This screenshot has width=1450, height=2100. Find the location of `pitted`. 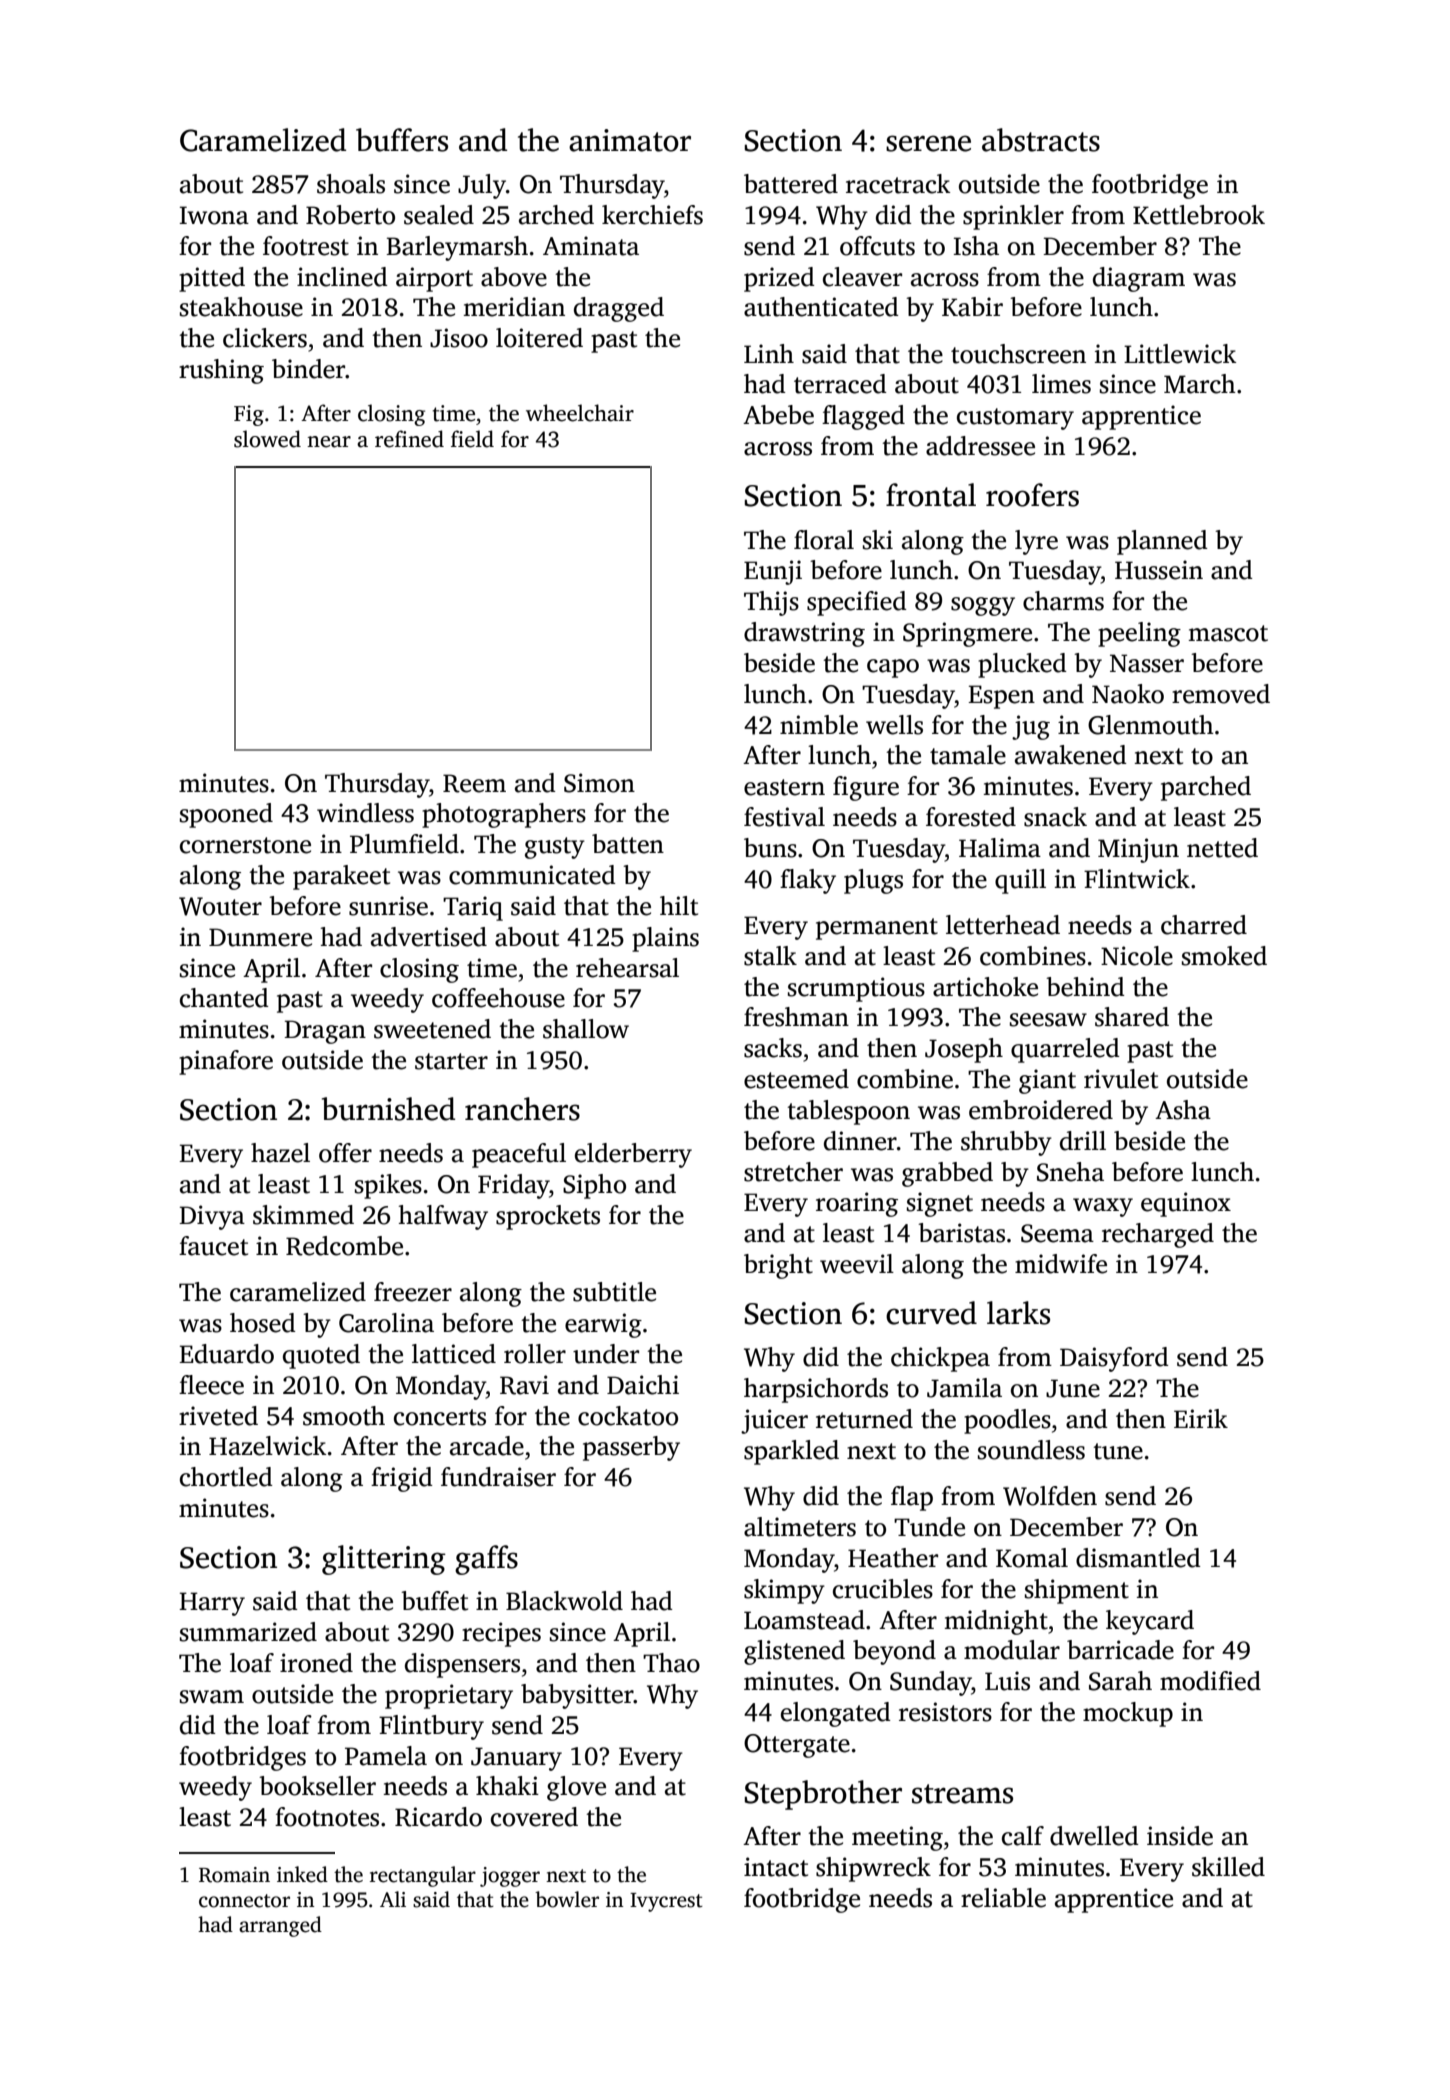

pitted is located at coordinates (212, 279).
